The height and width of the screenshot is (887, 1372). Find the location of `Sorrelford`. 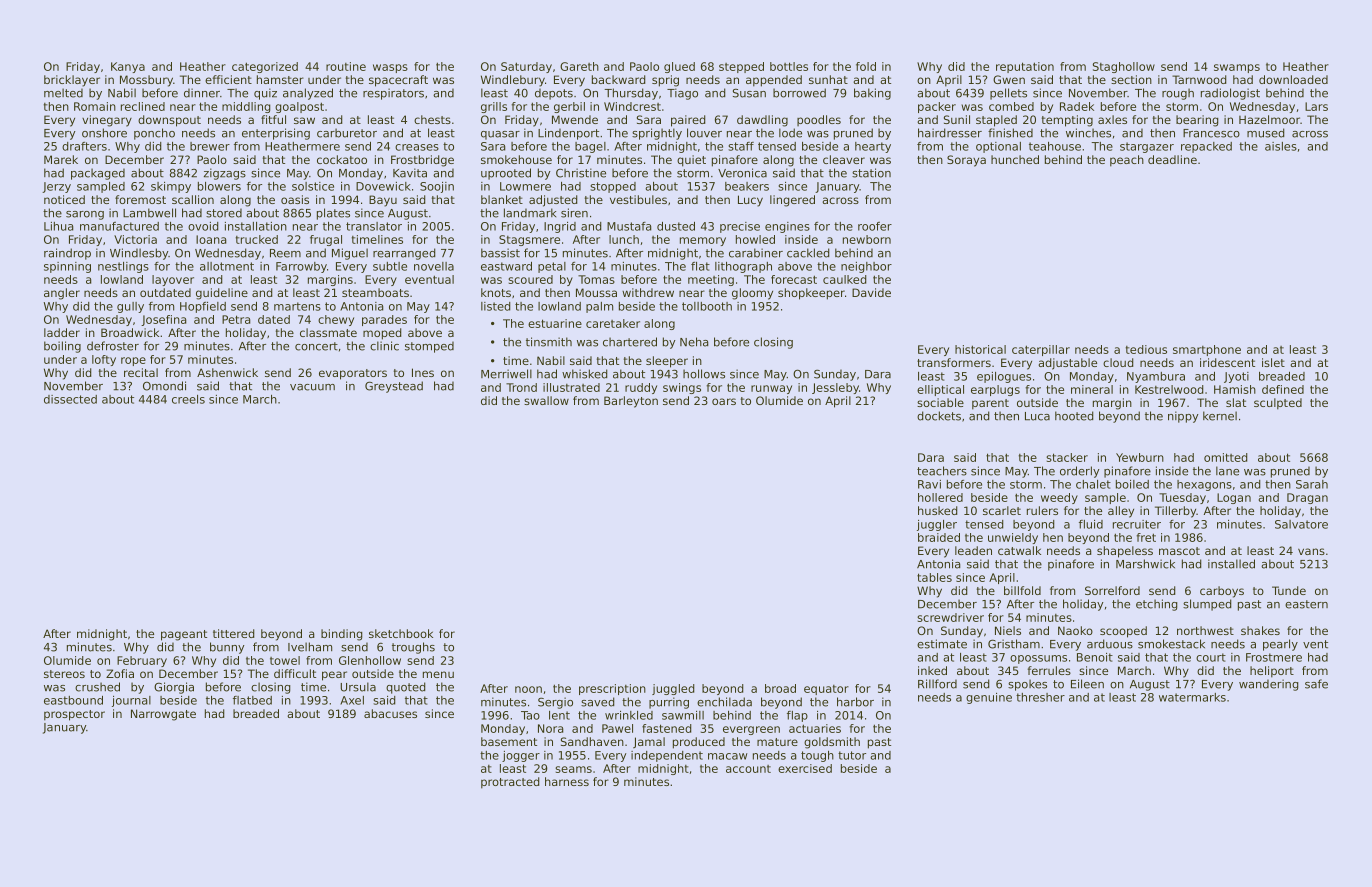

Sorrelford is located at coordinates (1112, 590).
